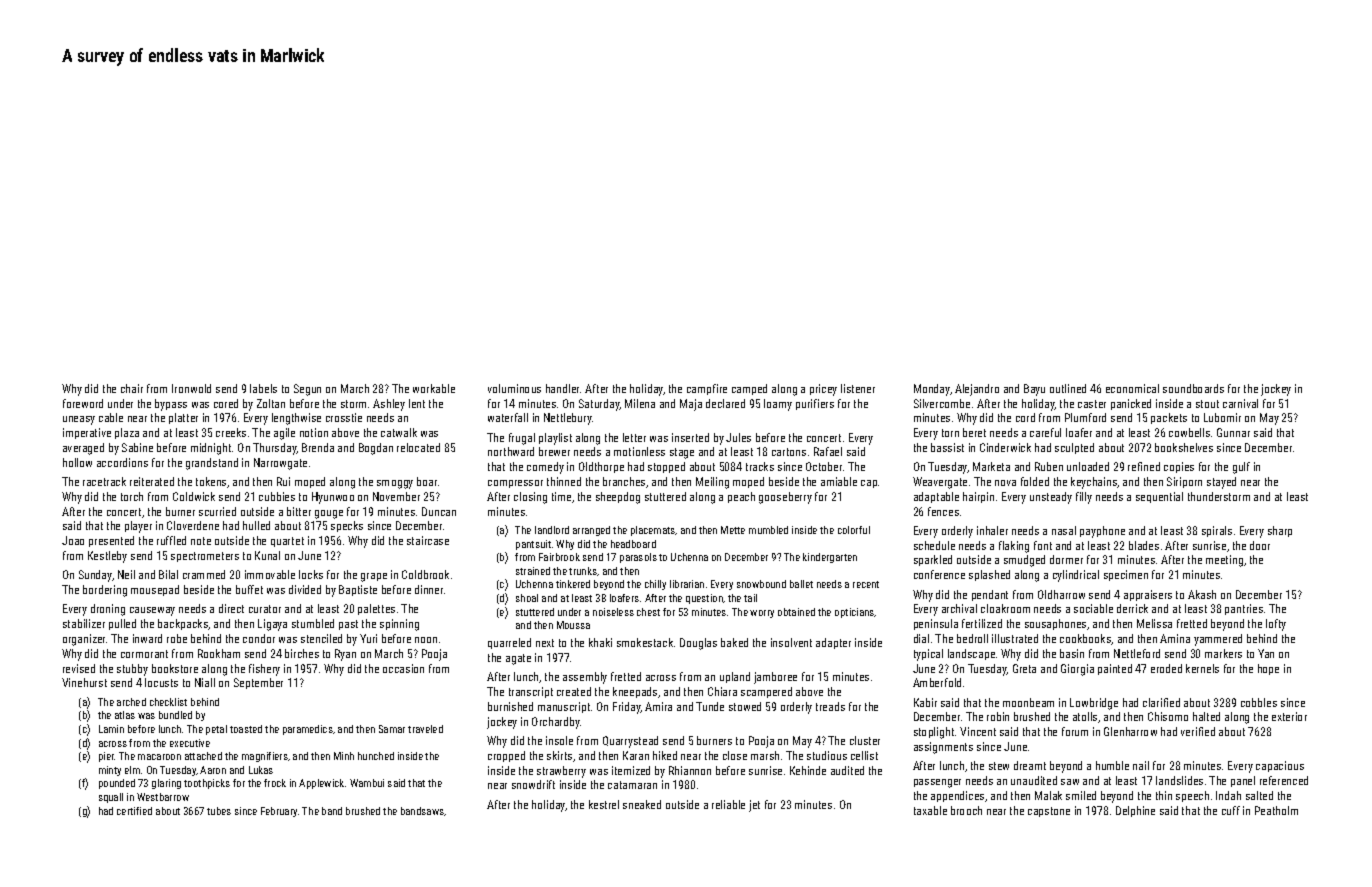  I want to click on payphone, so click(1102, 532).
